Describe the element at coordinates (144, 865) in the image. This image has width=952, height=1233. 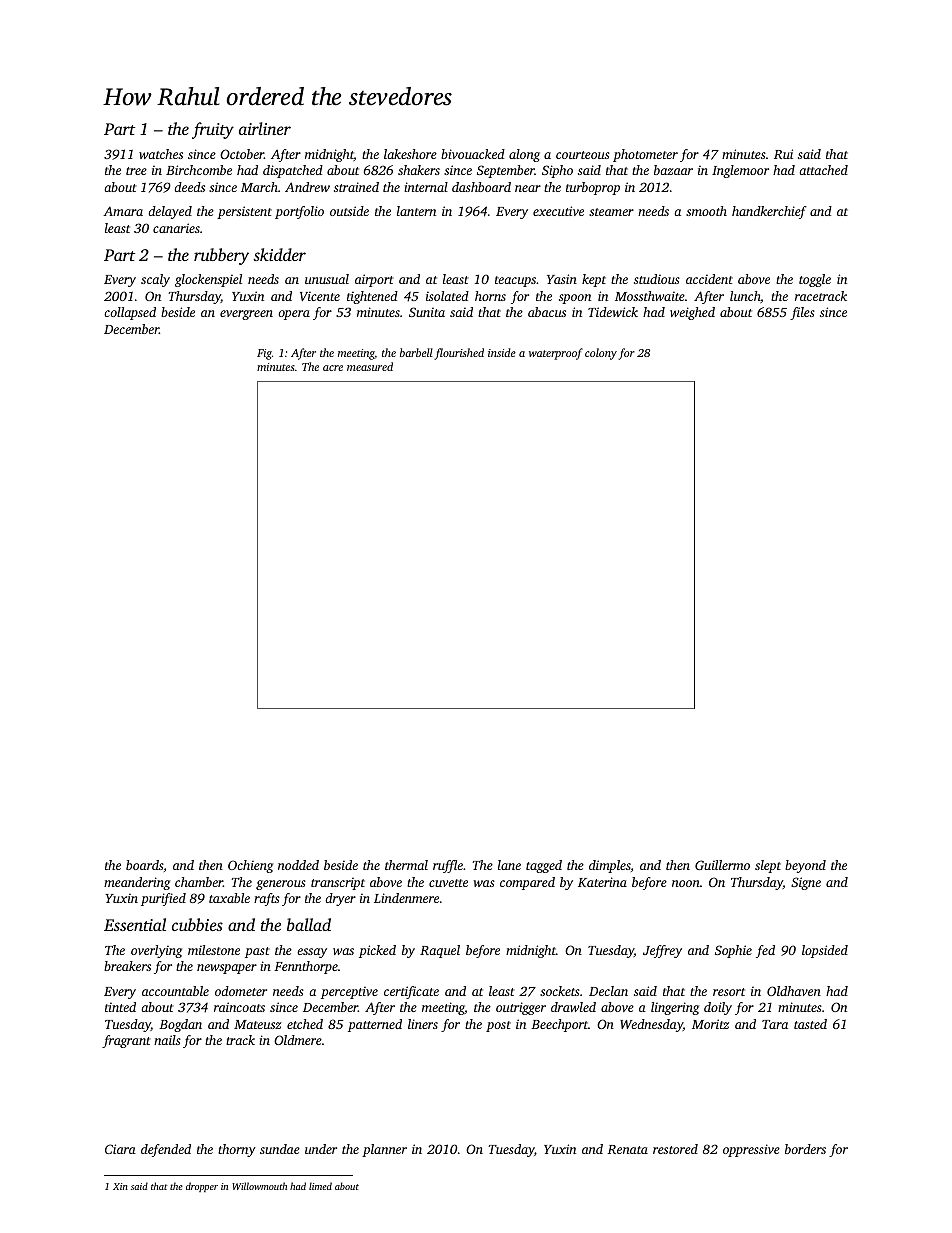
I see `boards` at that location.
